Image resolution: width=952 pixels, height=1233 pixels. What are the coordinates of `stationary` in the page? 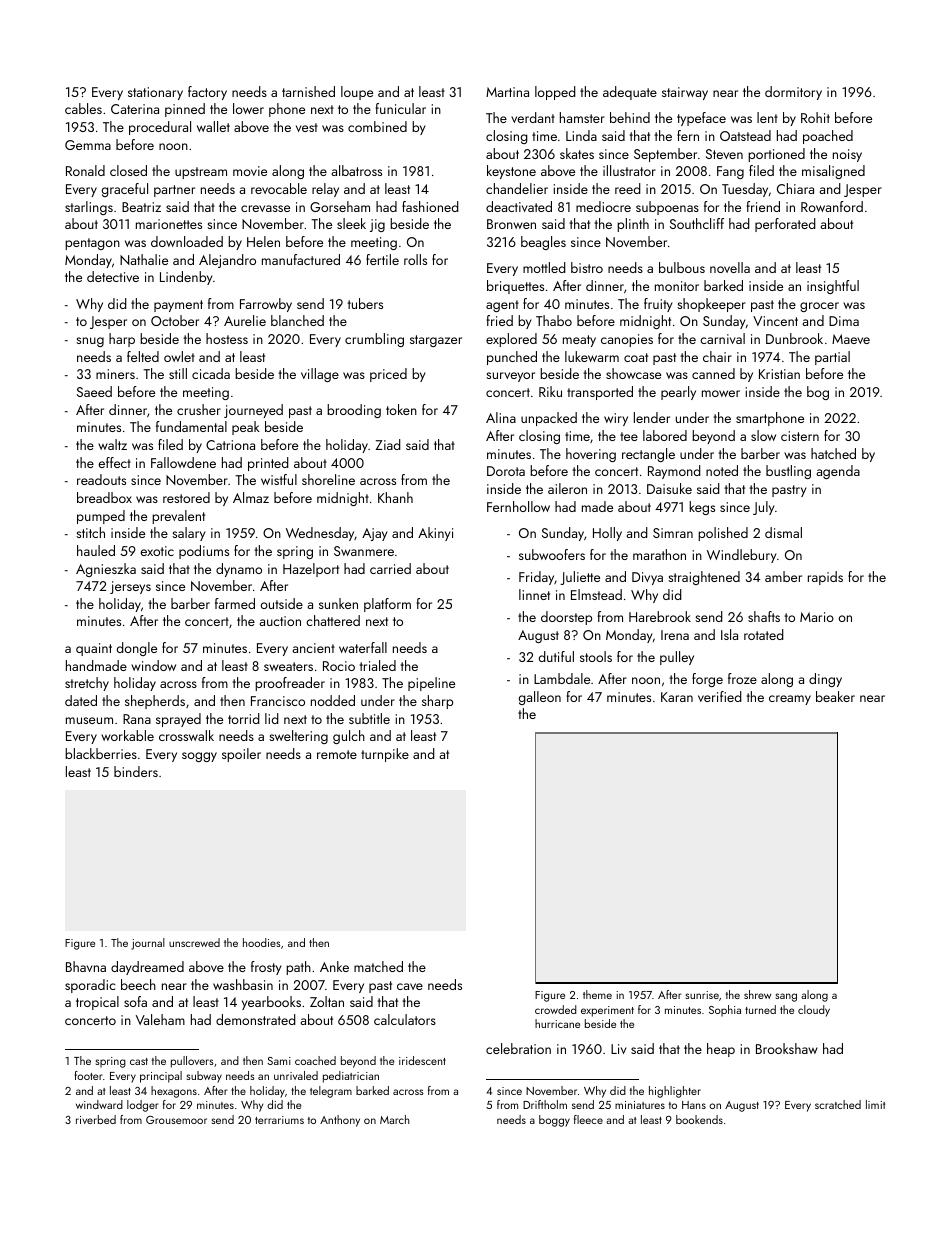 It's located at (155, 93).
